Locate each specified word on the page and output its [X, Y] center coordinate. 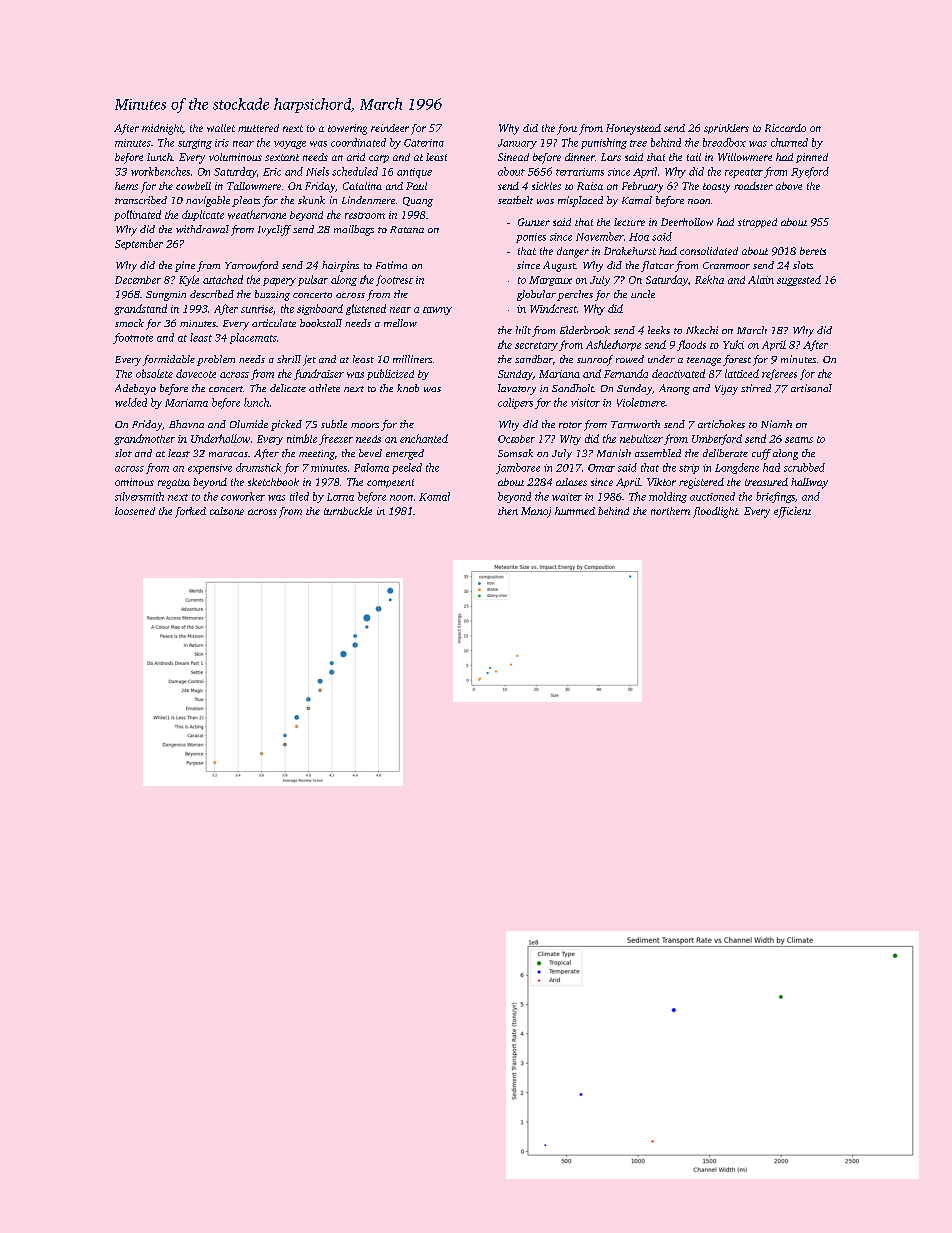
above [789, 186]
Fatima [391, 265]
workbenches [160, 171]
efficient [792, 512]
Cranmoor [726, 265]
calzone [227, 511]
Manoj [536, 512]
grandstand [140, 309]
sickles [546, 186]
